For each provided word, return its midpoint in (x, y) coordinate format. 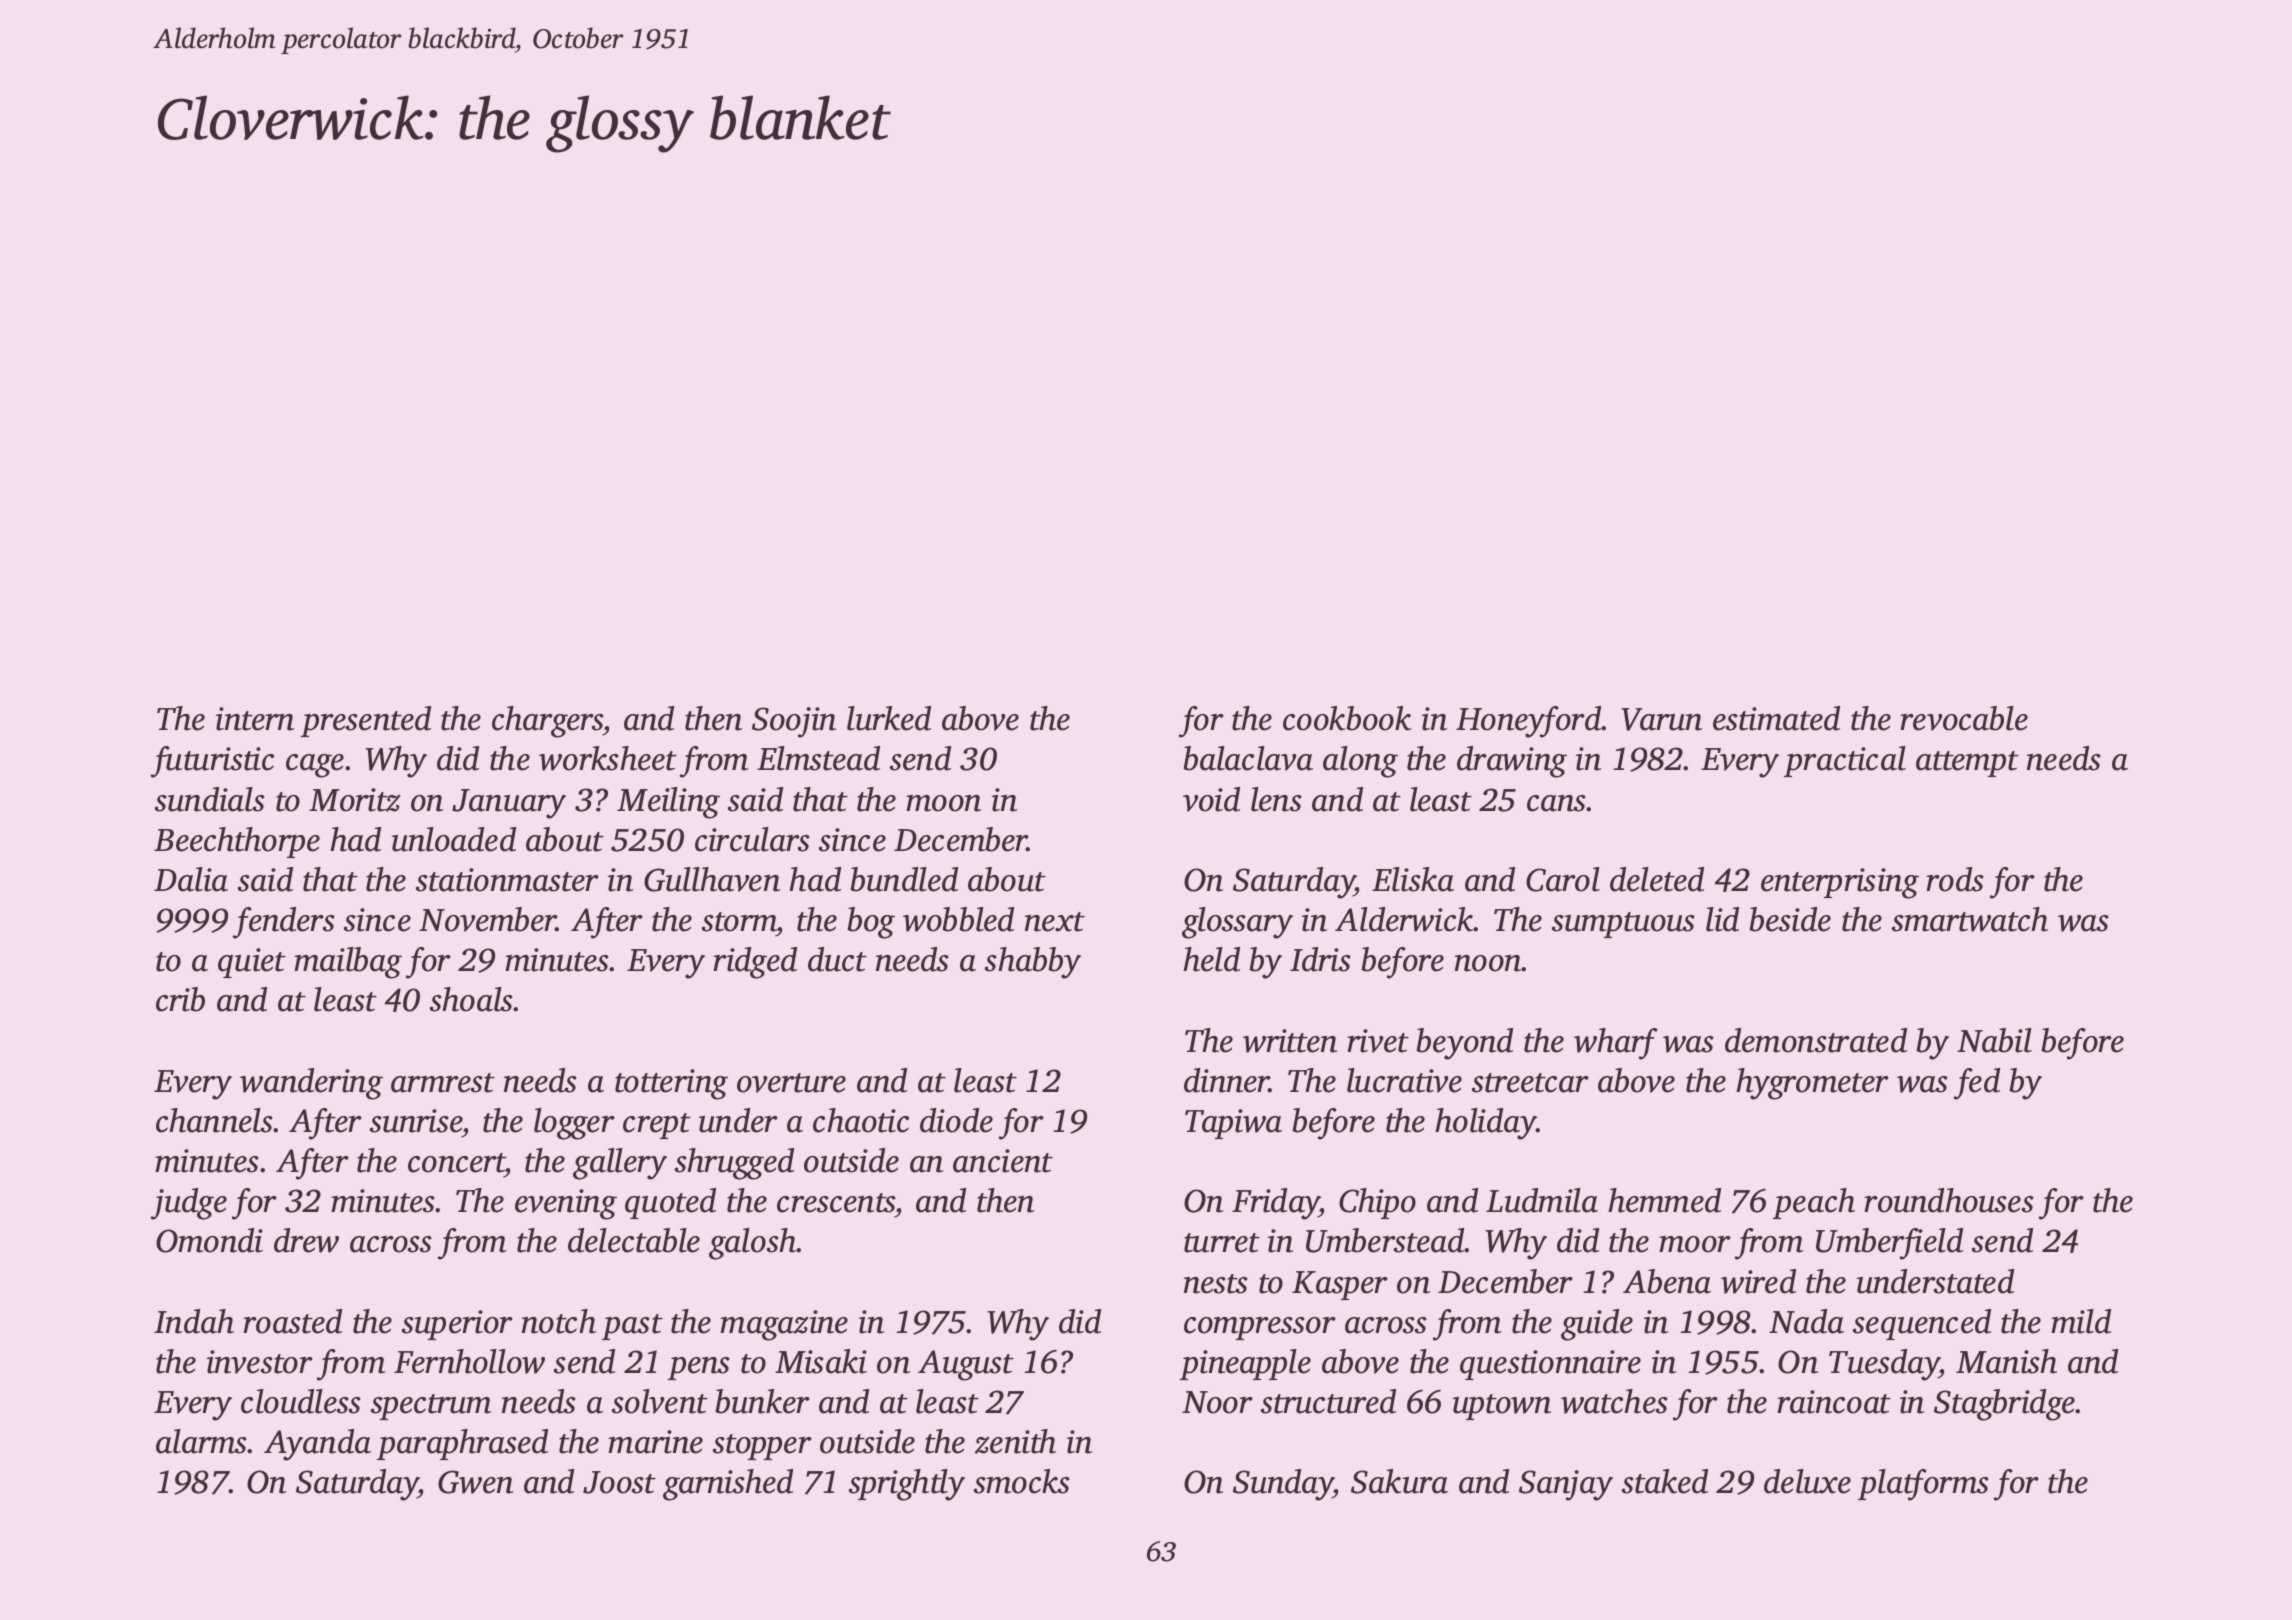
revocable (1964, 718)
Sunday (1283, 1485)
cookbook (1347, 718)
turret (1222, 1243)
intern (255, 719)
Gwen (475, 1482)
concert (457, 1164)
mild (2081, 1321)
